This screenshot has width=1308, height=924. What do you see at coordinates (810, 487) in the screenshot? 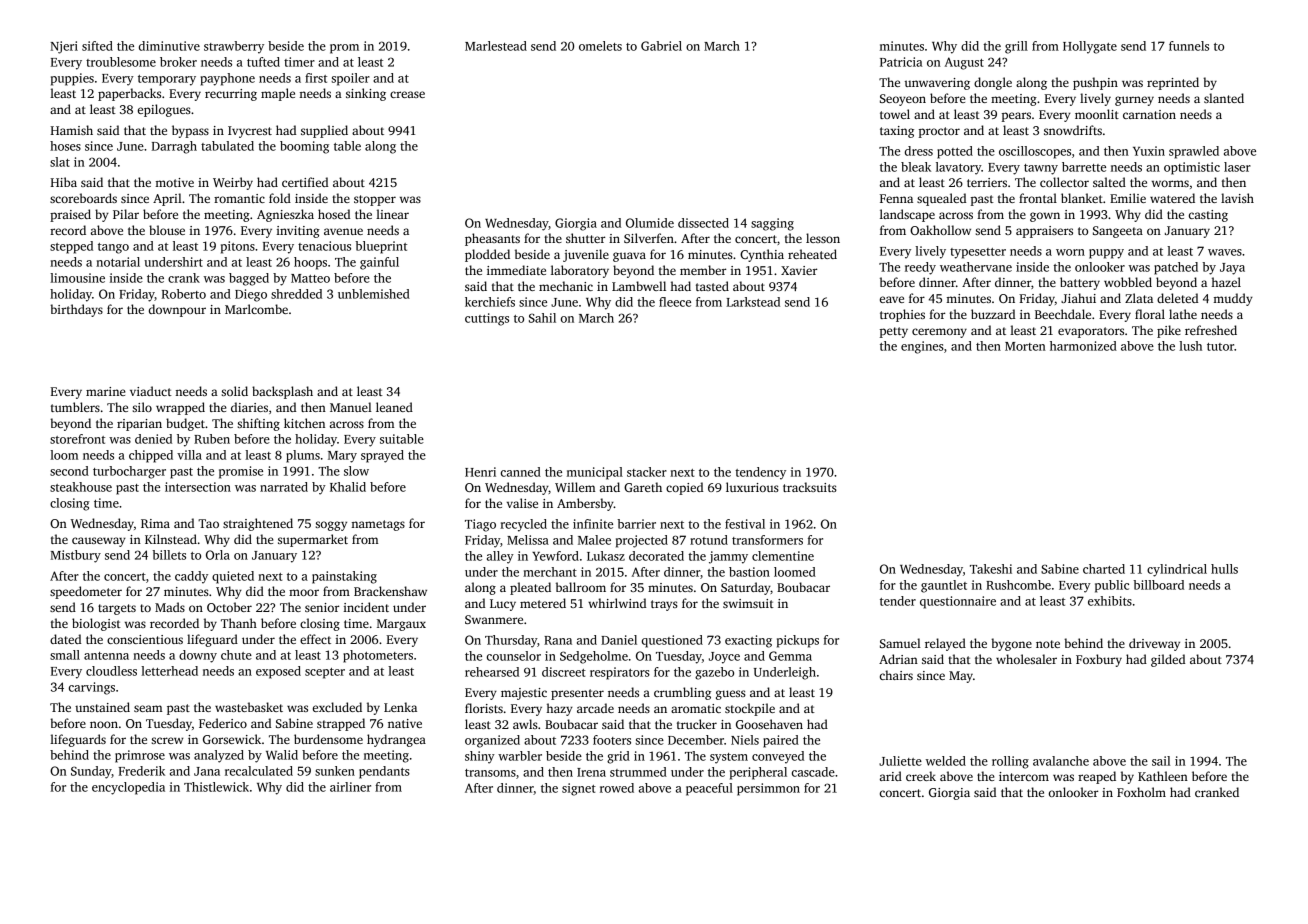
I see `tracksuits` at bounding box center [810, 487].
